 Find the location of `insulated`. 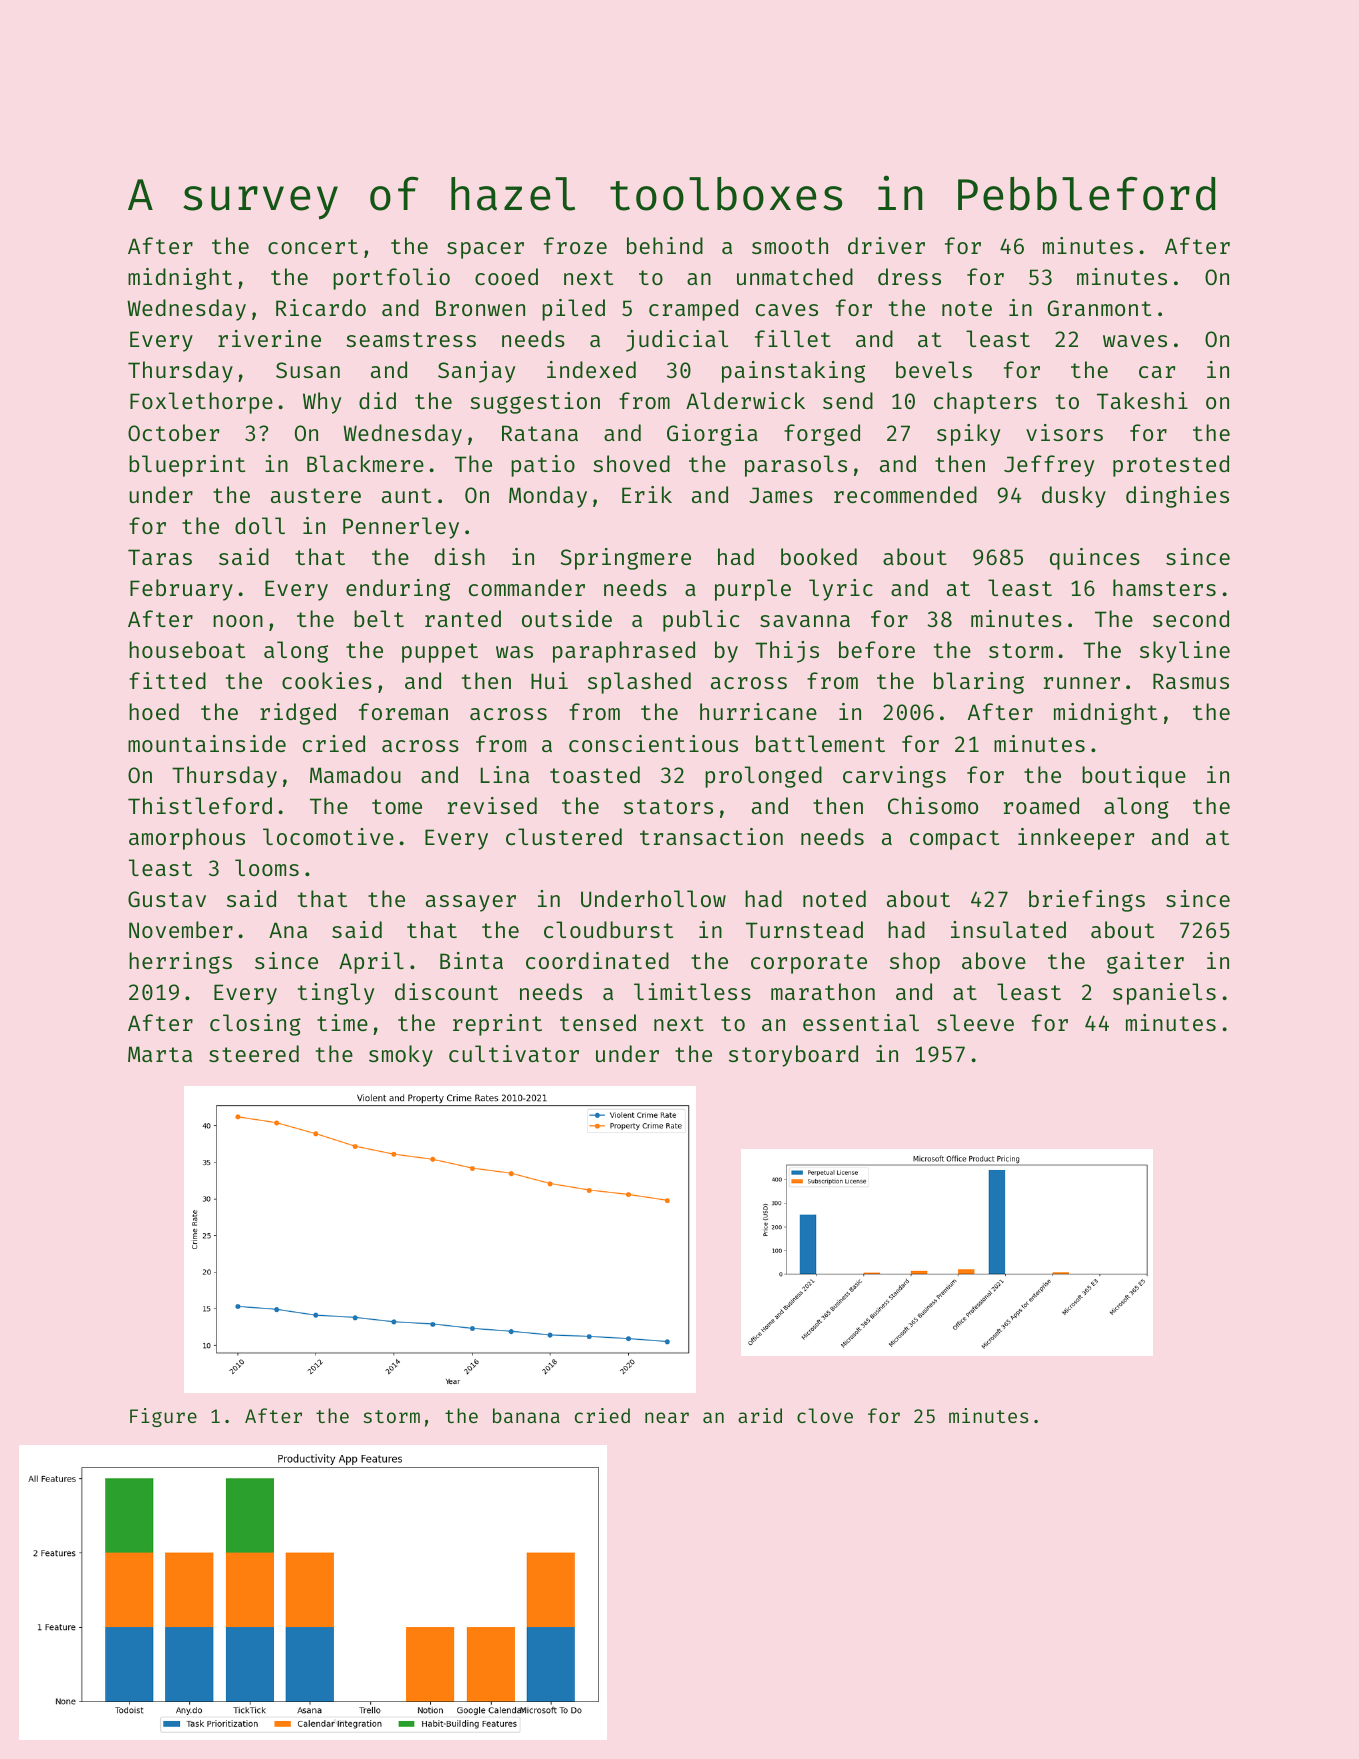

insulated is located at coordinates (1008, 929).
